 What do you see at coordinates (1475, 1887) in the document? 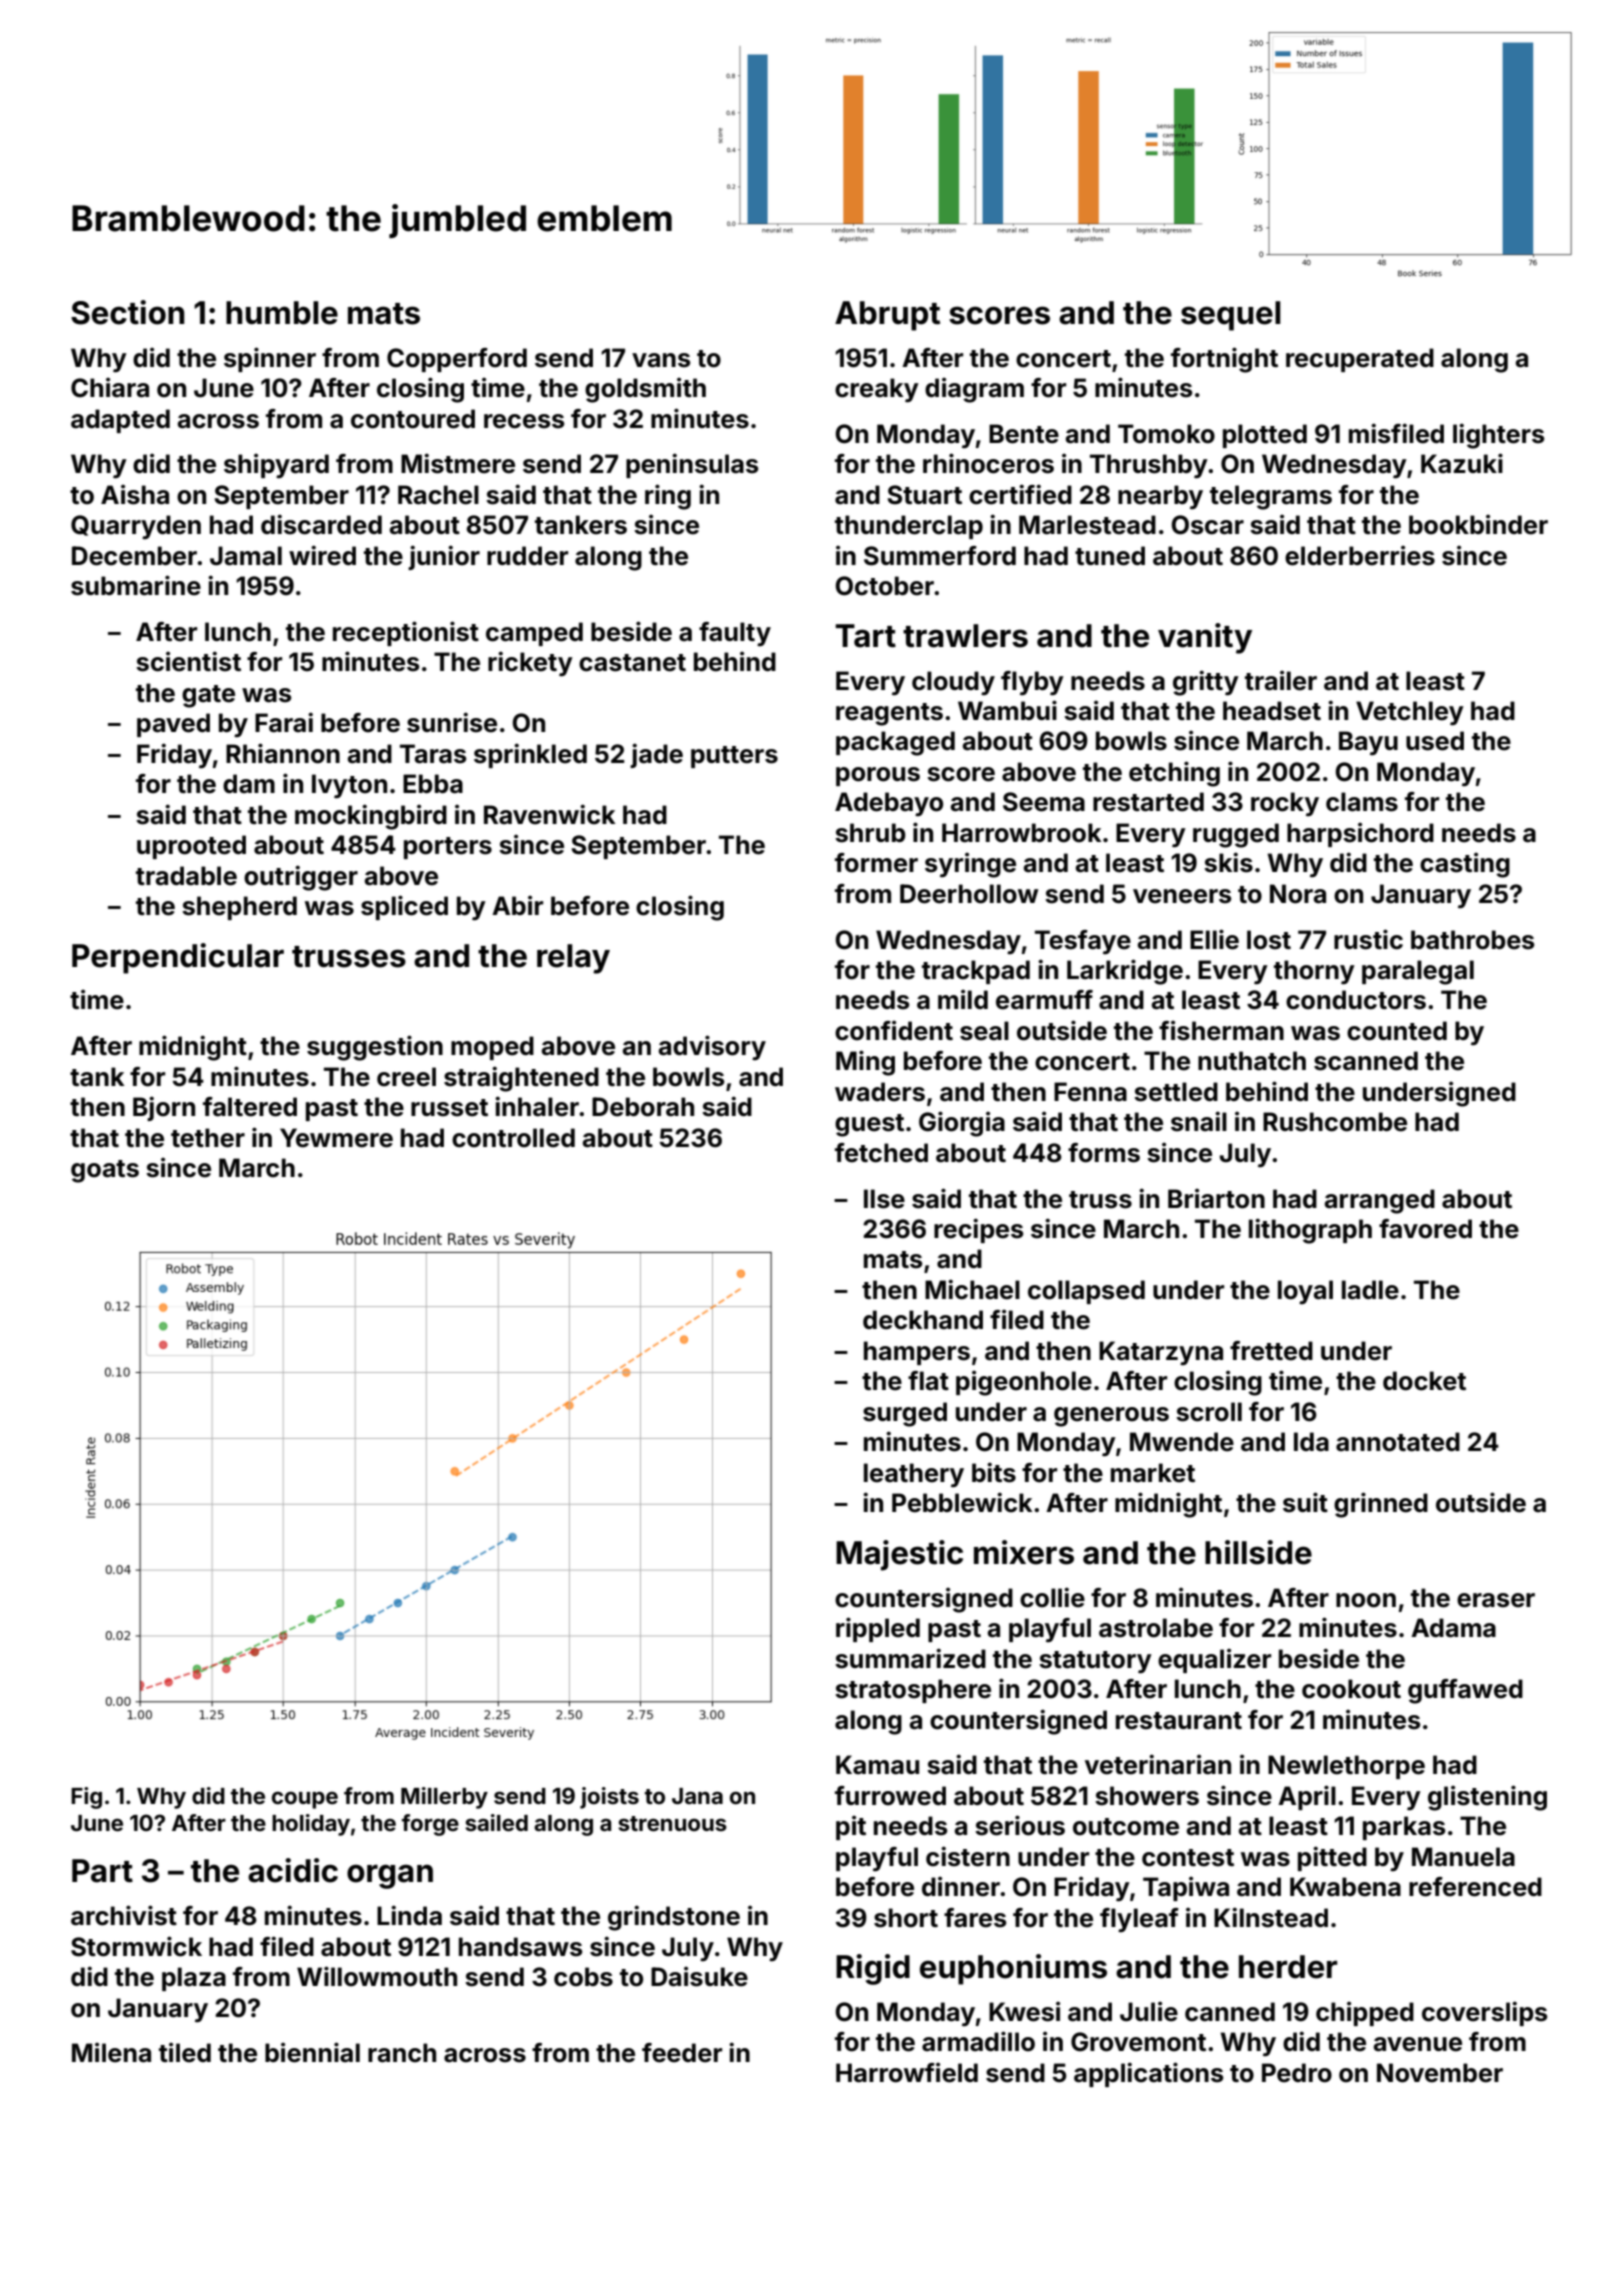
I see `referenced` at bounding box center [1475, 1887].
